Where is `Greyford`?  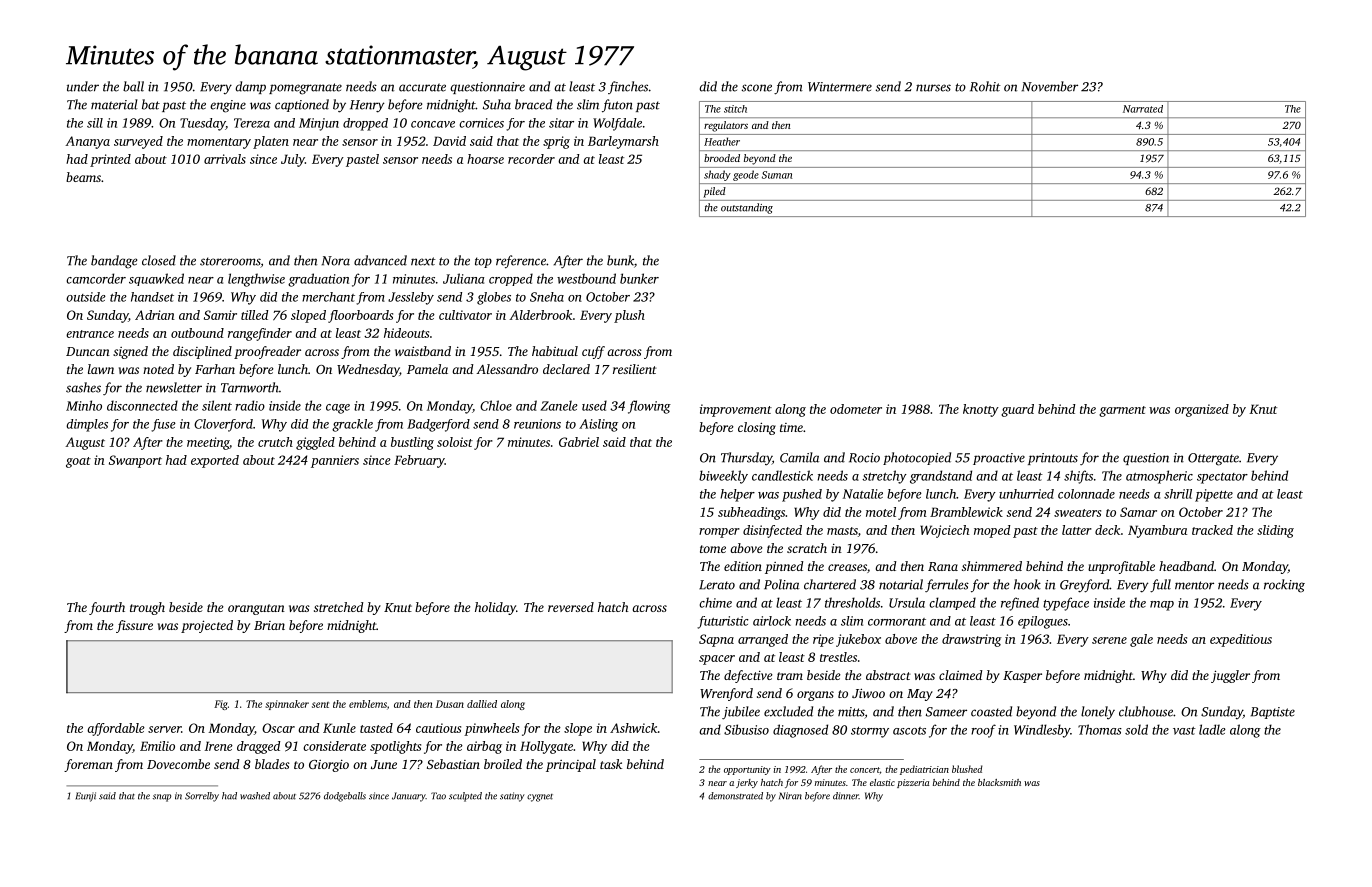
Greyford is located at coordinates (1085, 586).
